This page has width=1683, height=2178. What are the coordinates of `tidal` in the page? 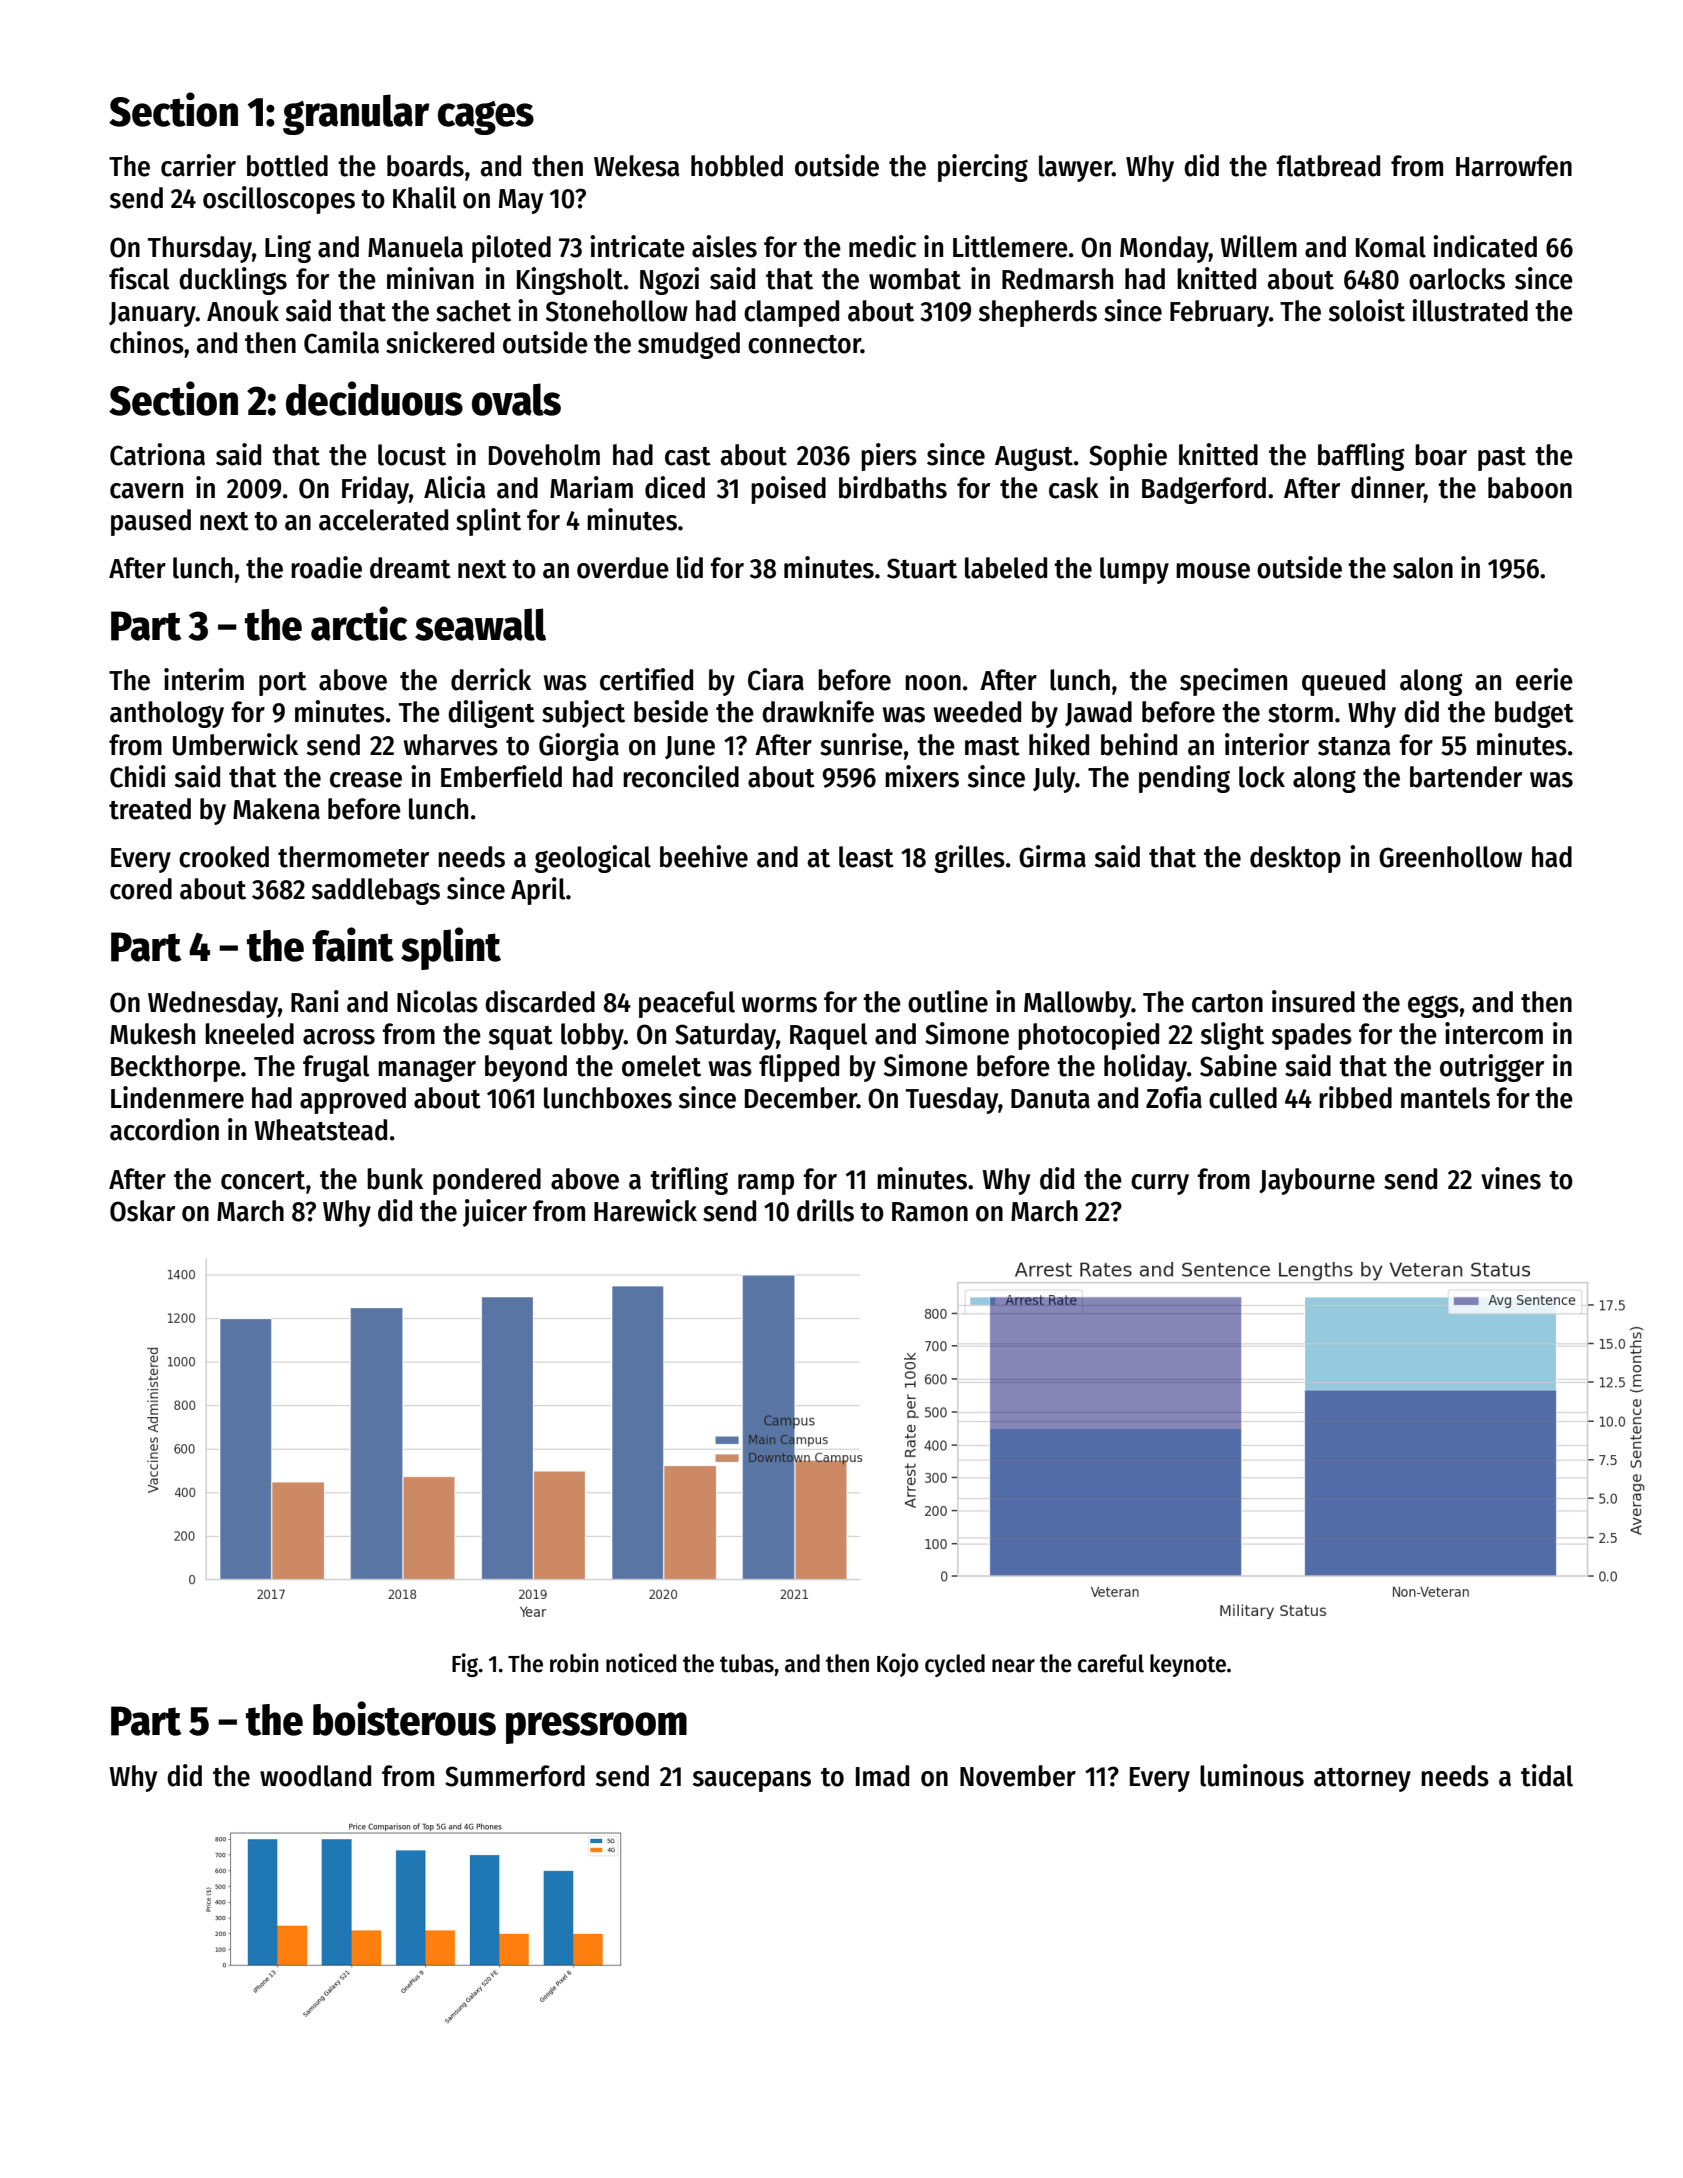 It's located at (1547, 1775).
